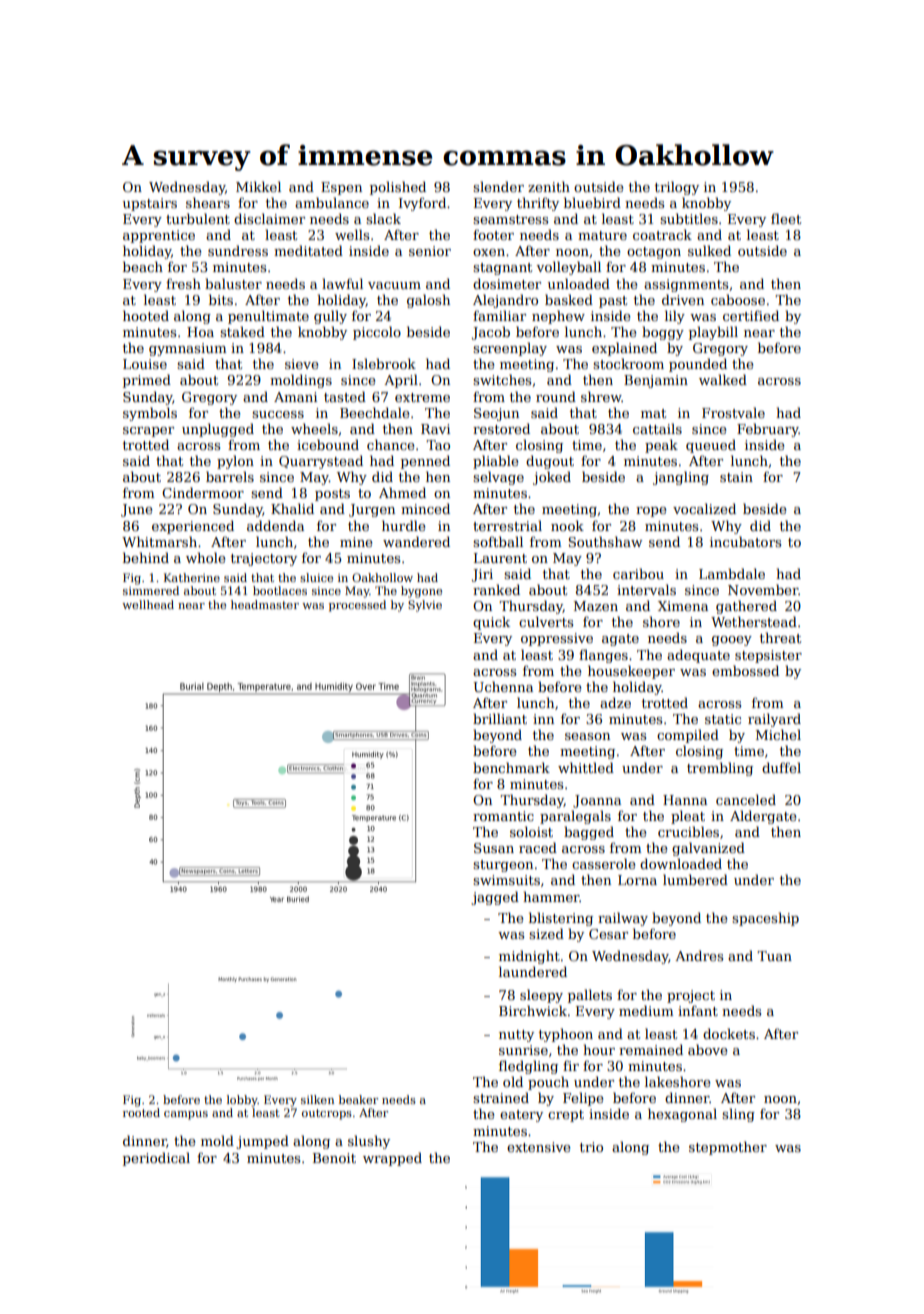 This screenshot has width=924, height=1314. What do you see at coordinates (258, 186) in the screenshot?
I see `Mikkel` at bounding box center [258, 186].
